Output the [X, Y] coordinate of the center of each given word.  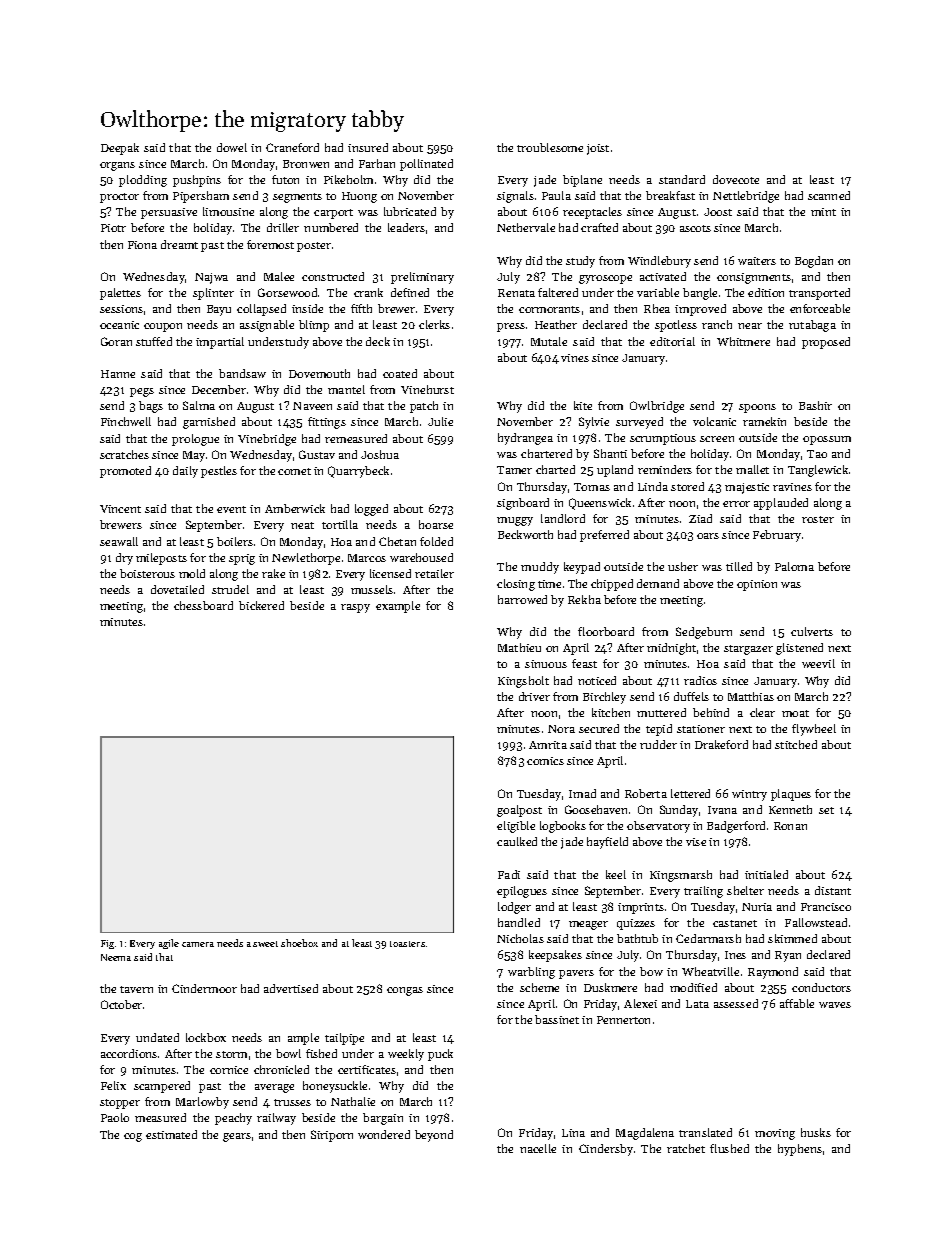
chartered [546, 453]
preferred [604, 536]
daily [185, 472]
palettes [120, 294]
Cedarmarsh [708, 938]
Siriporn [332, 1136]
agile [169, 944]
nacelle [538, 1148]
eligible [516, 827]
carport [333, 214]
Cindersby [606, 1150]
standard [682, 179]
